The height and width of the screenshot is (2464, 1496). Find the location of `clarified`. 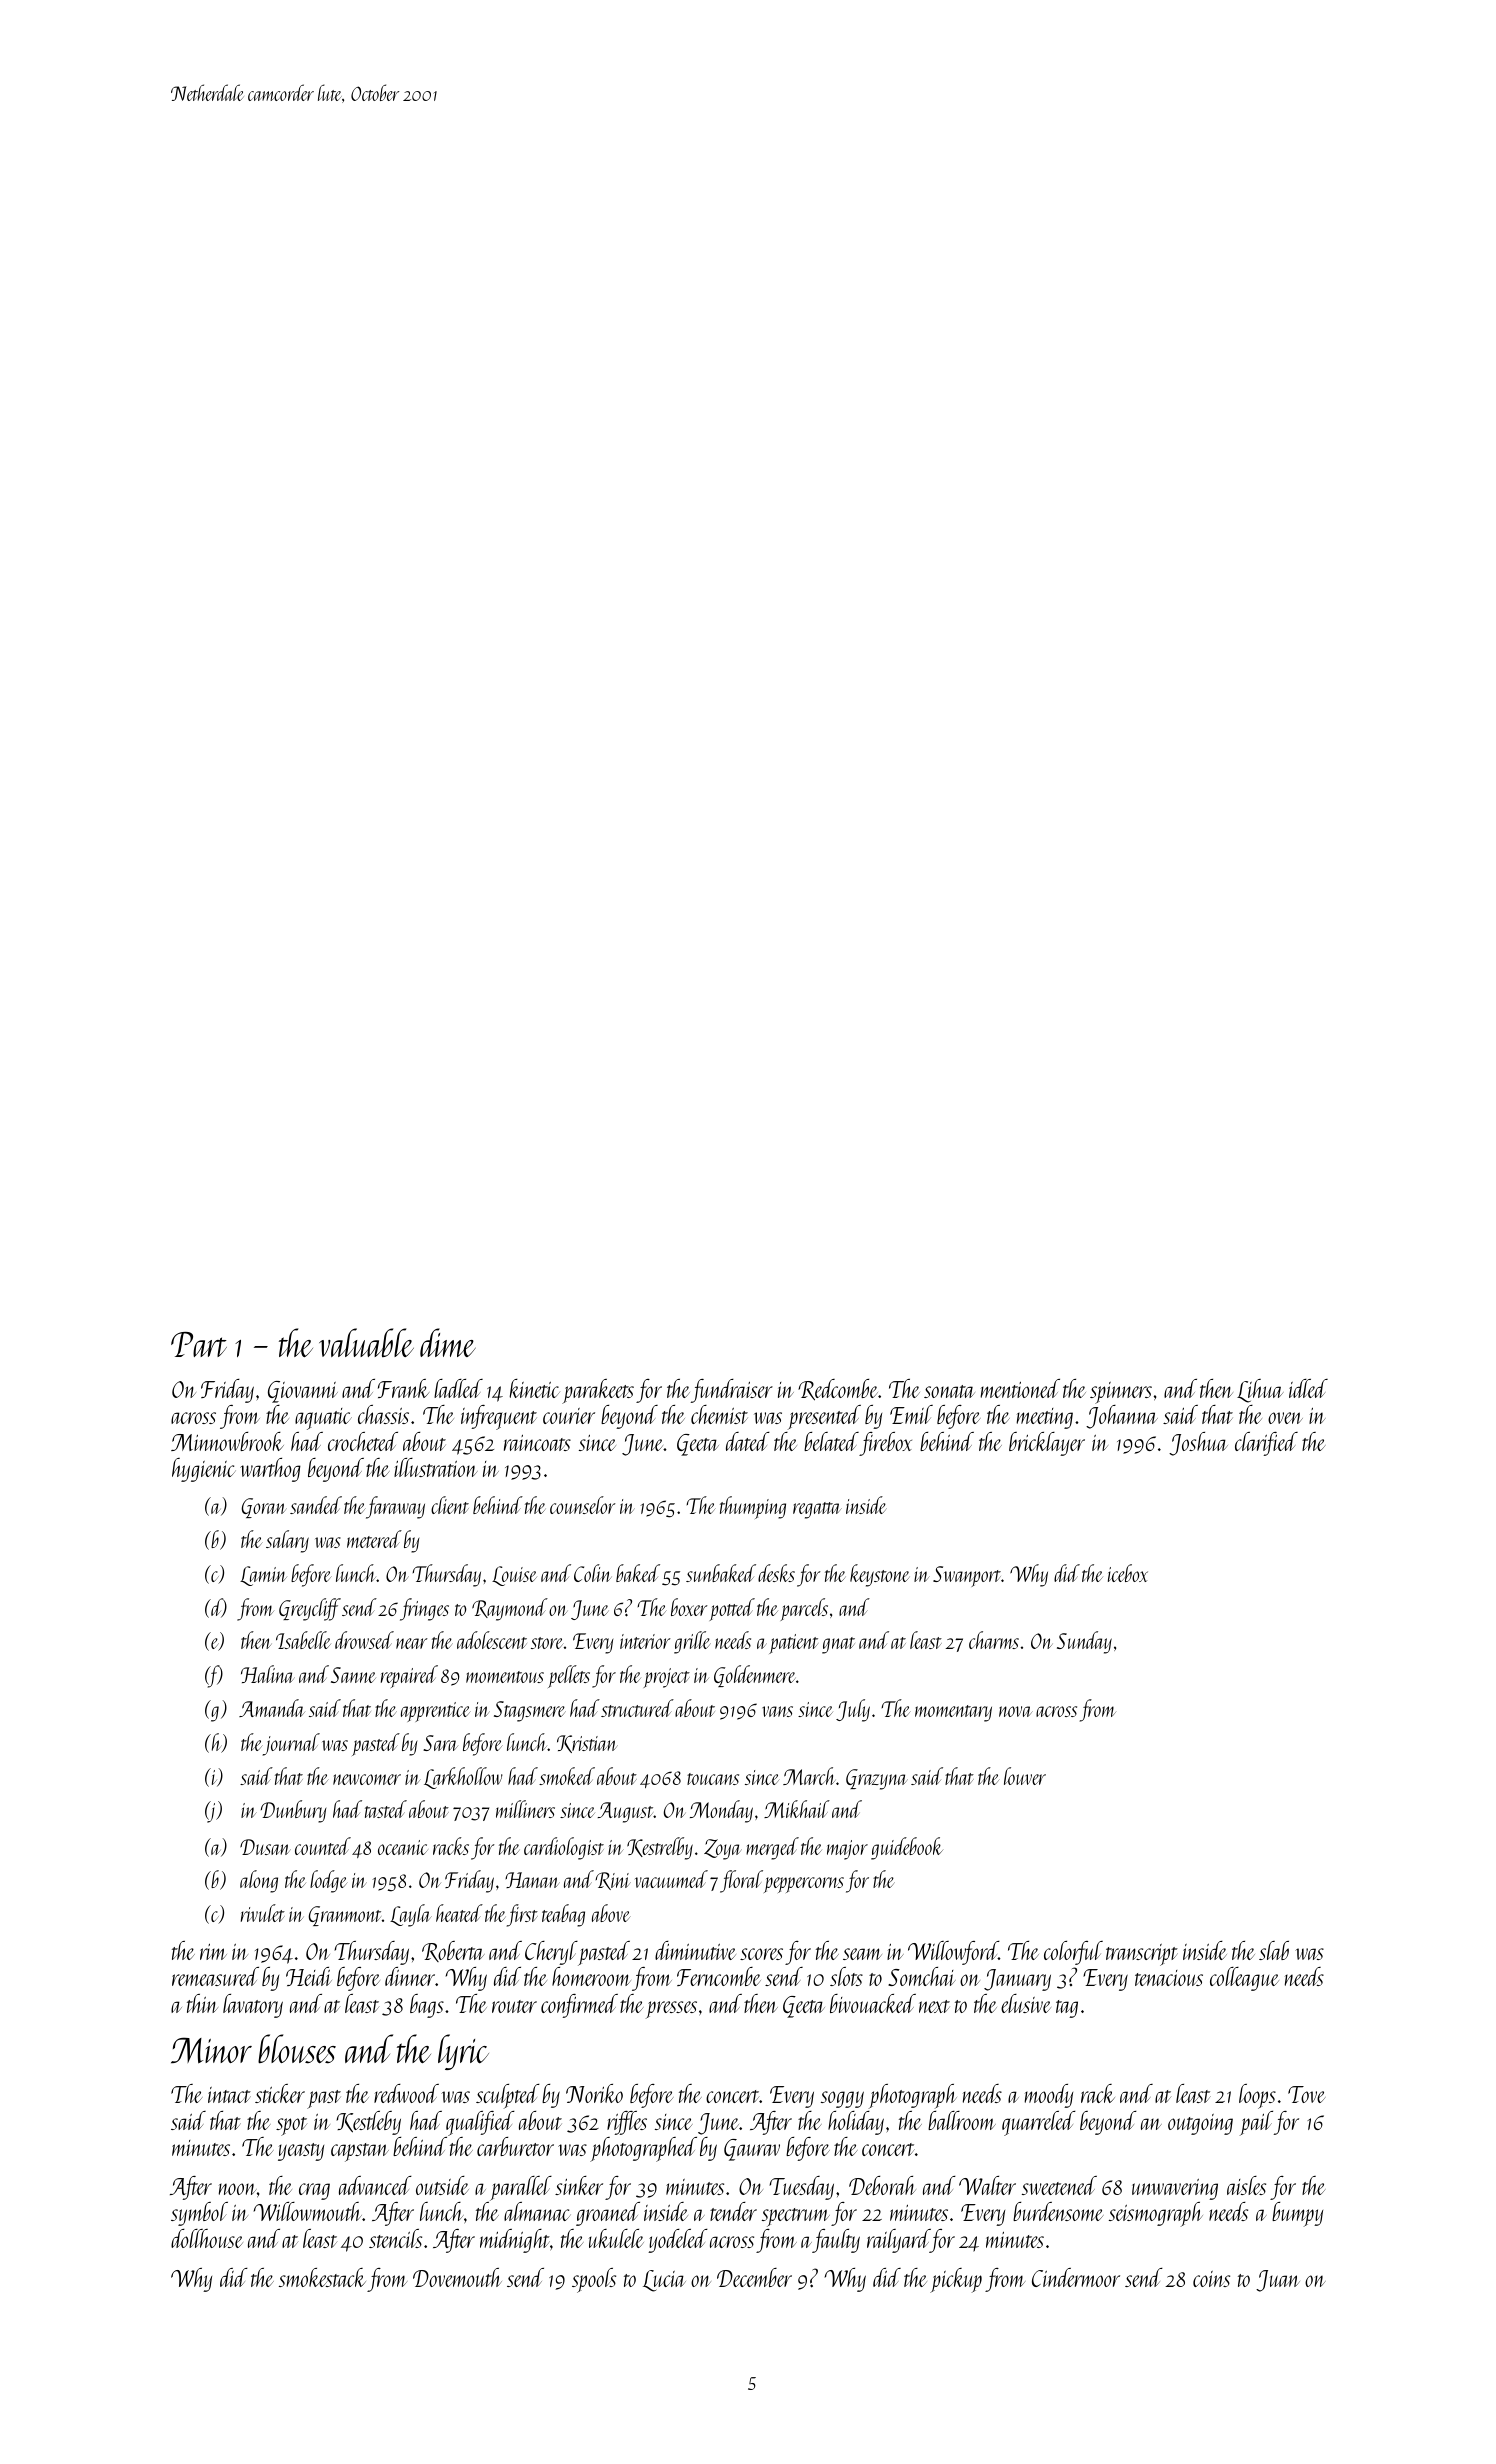

clarified is located at coordinates (1266, 1444).
